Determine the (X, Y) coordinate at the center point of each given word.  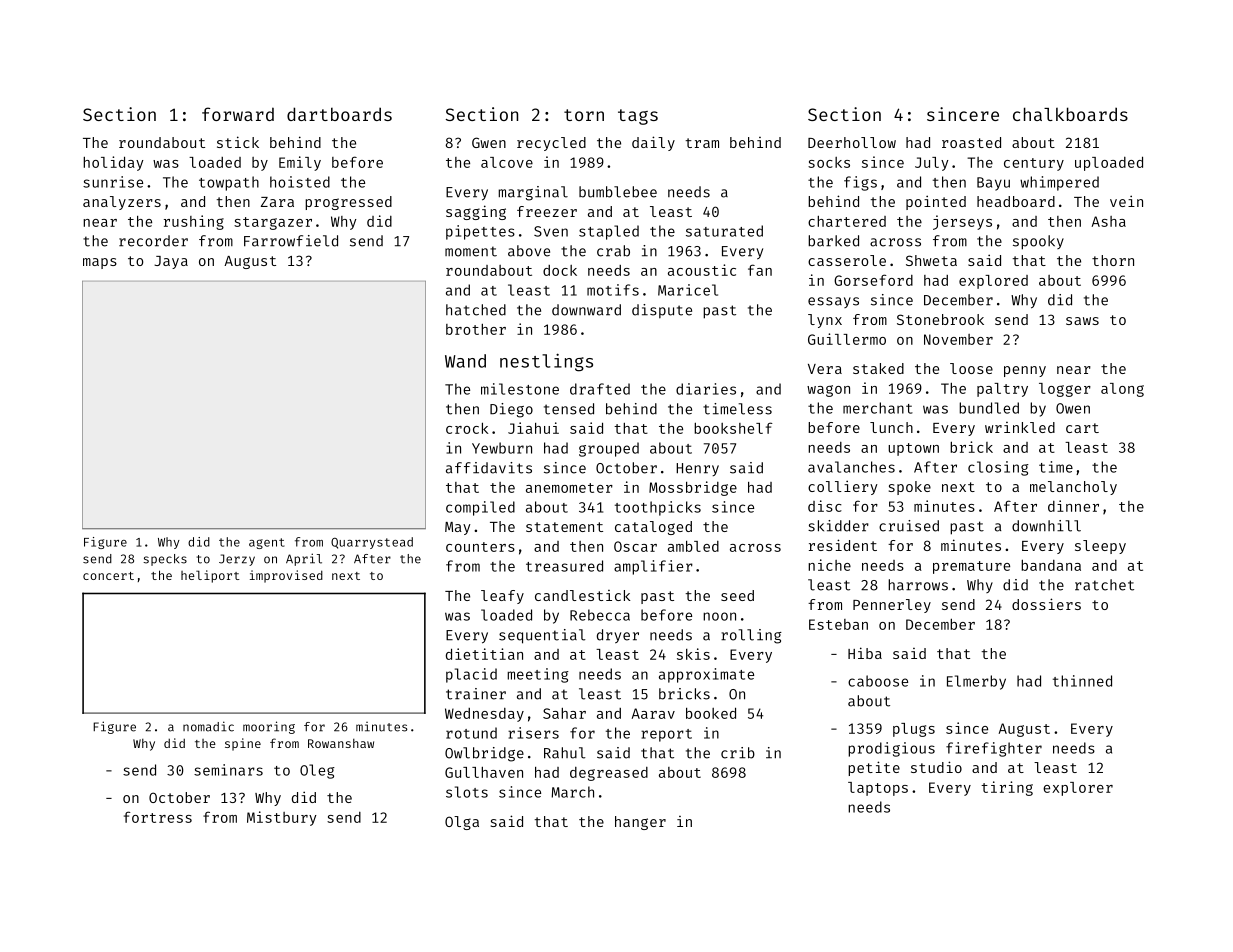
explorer (1078, 789)
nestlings (546, 362)
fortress (158, 817)
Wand (465, 361)
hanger (640, 823)
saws (1082, 321)
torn (584, 115)
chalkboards (1070, 114)
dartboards (339, 114)
